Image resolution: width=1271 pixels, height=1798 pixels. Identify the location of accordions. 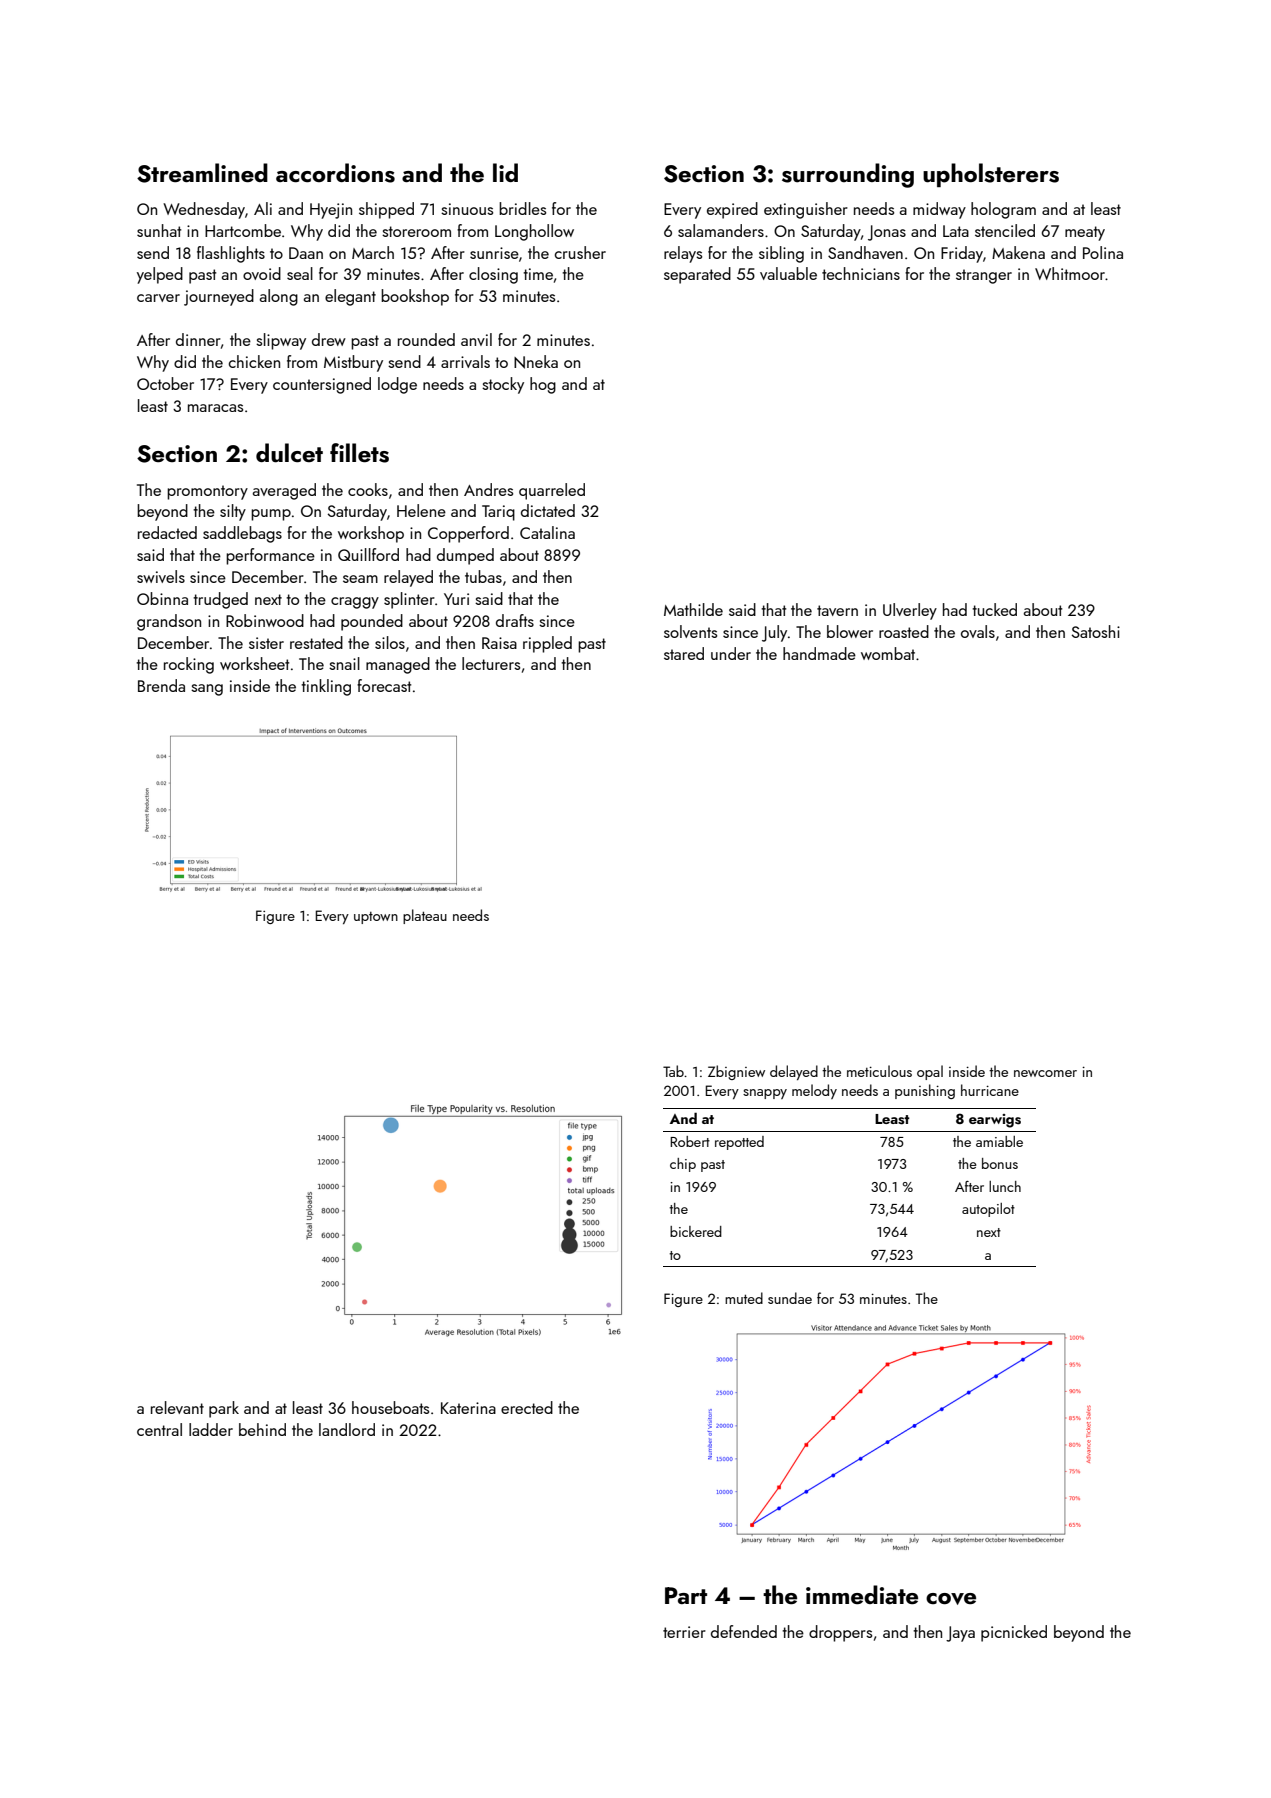
(335, 173).
